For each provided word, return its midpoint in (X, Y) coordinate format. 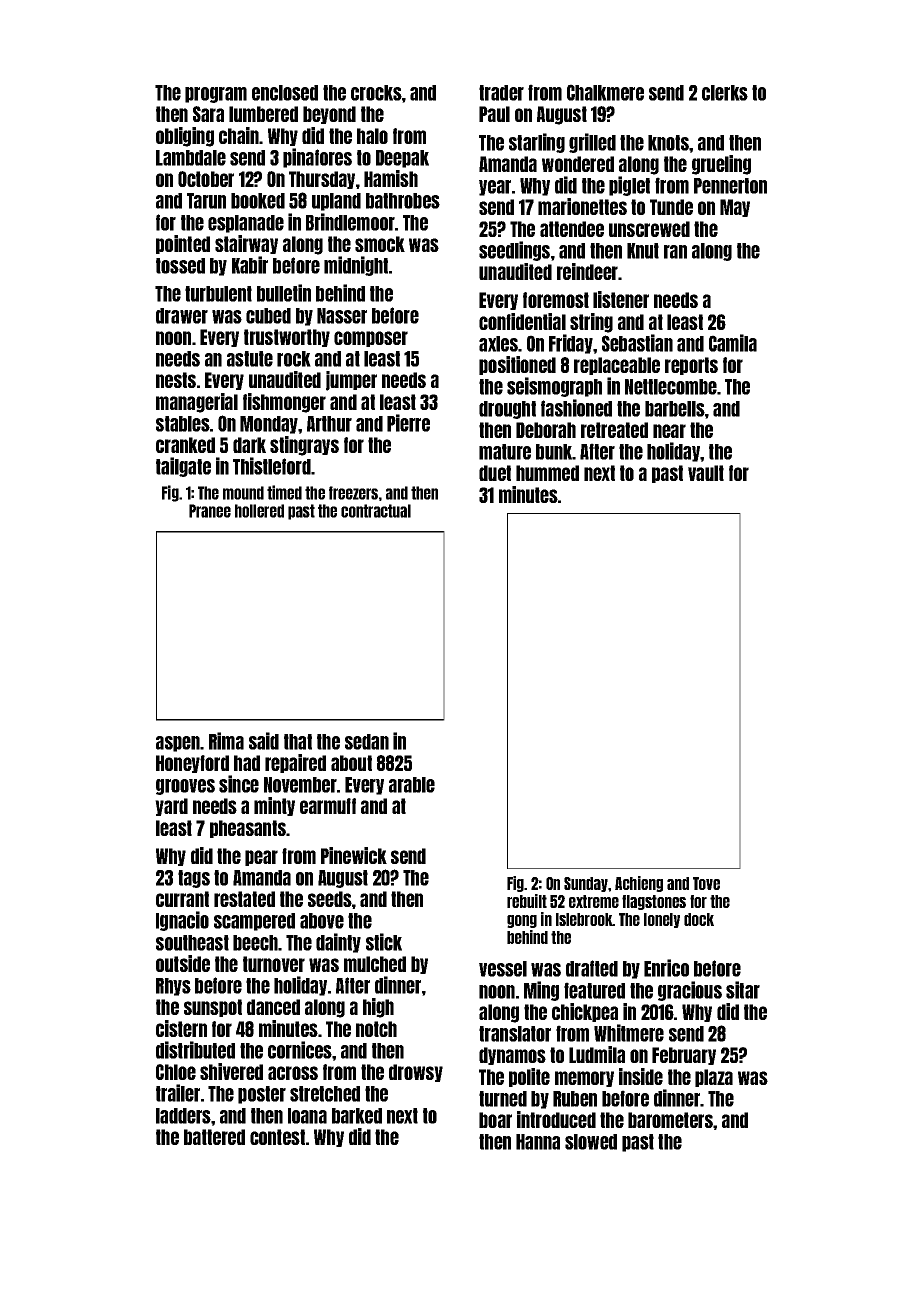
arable (412, 785)
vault (706, 473)
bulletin (284, 293)
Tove (706, 883)
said (264, 741)
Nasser (342, 316)
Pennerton (730, 186)
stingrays (304, 446)
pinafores (317, 158)
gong (522, 921)
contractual (376, 511)
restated (244, 899)
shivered (231, 1071)
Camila (733, 343)
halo (372, 136)
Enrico (666, 968)
